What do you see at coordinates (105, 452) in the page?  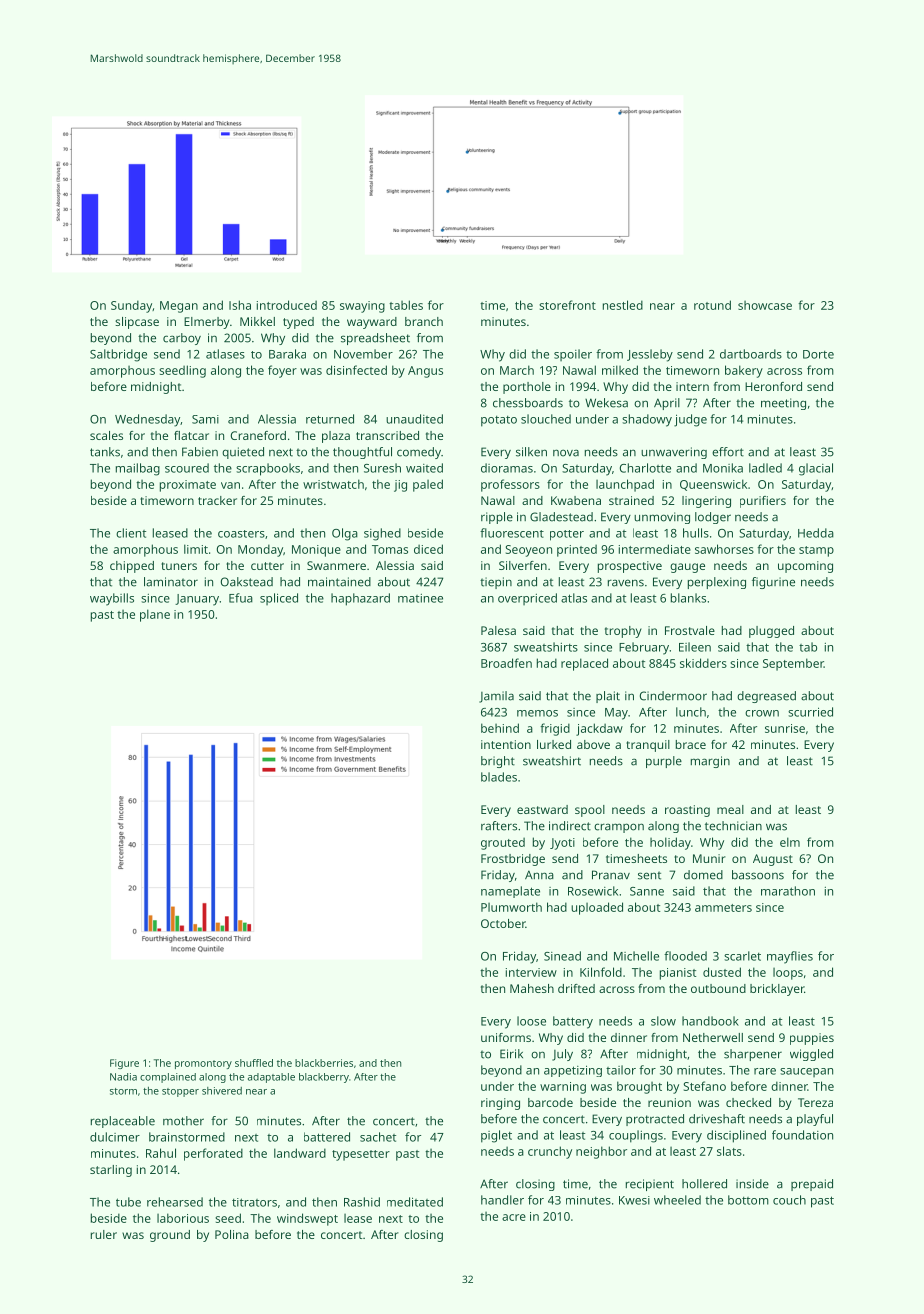 I see `tanks` at bounding box center [105, 452].
